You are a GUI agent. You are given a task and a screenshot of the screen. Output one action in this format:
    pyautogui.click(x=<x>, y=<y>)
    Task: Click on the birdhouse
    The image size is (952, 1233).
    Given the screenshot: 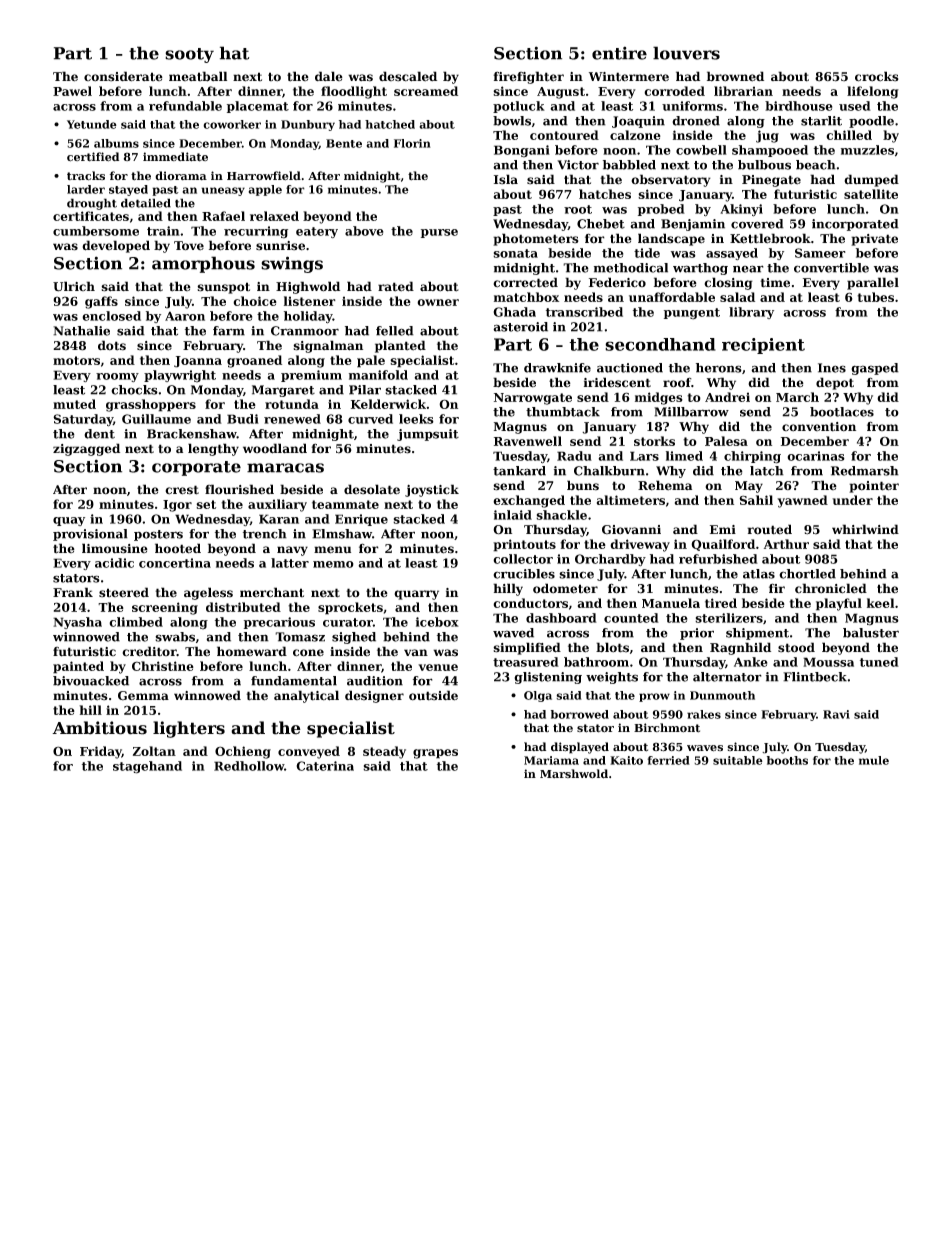 What is the action you would take?
    pyautogui.click(x=799, y=106)
